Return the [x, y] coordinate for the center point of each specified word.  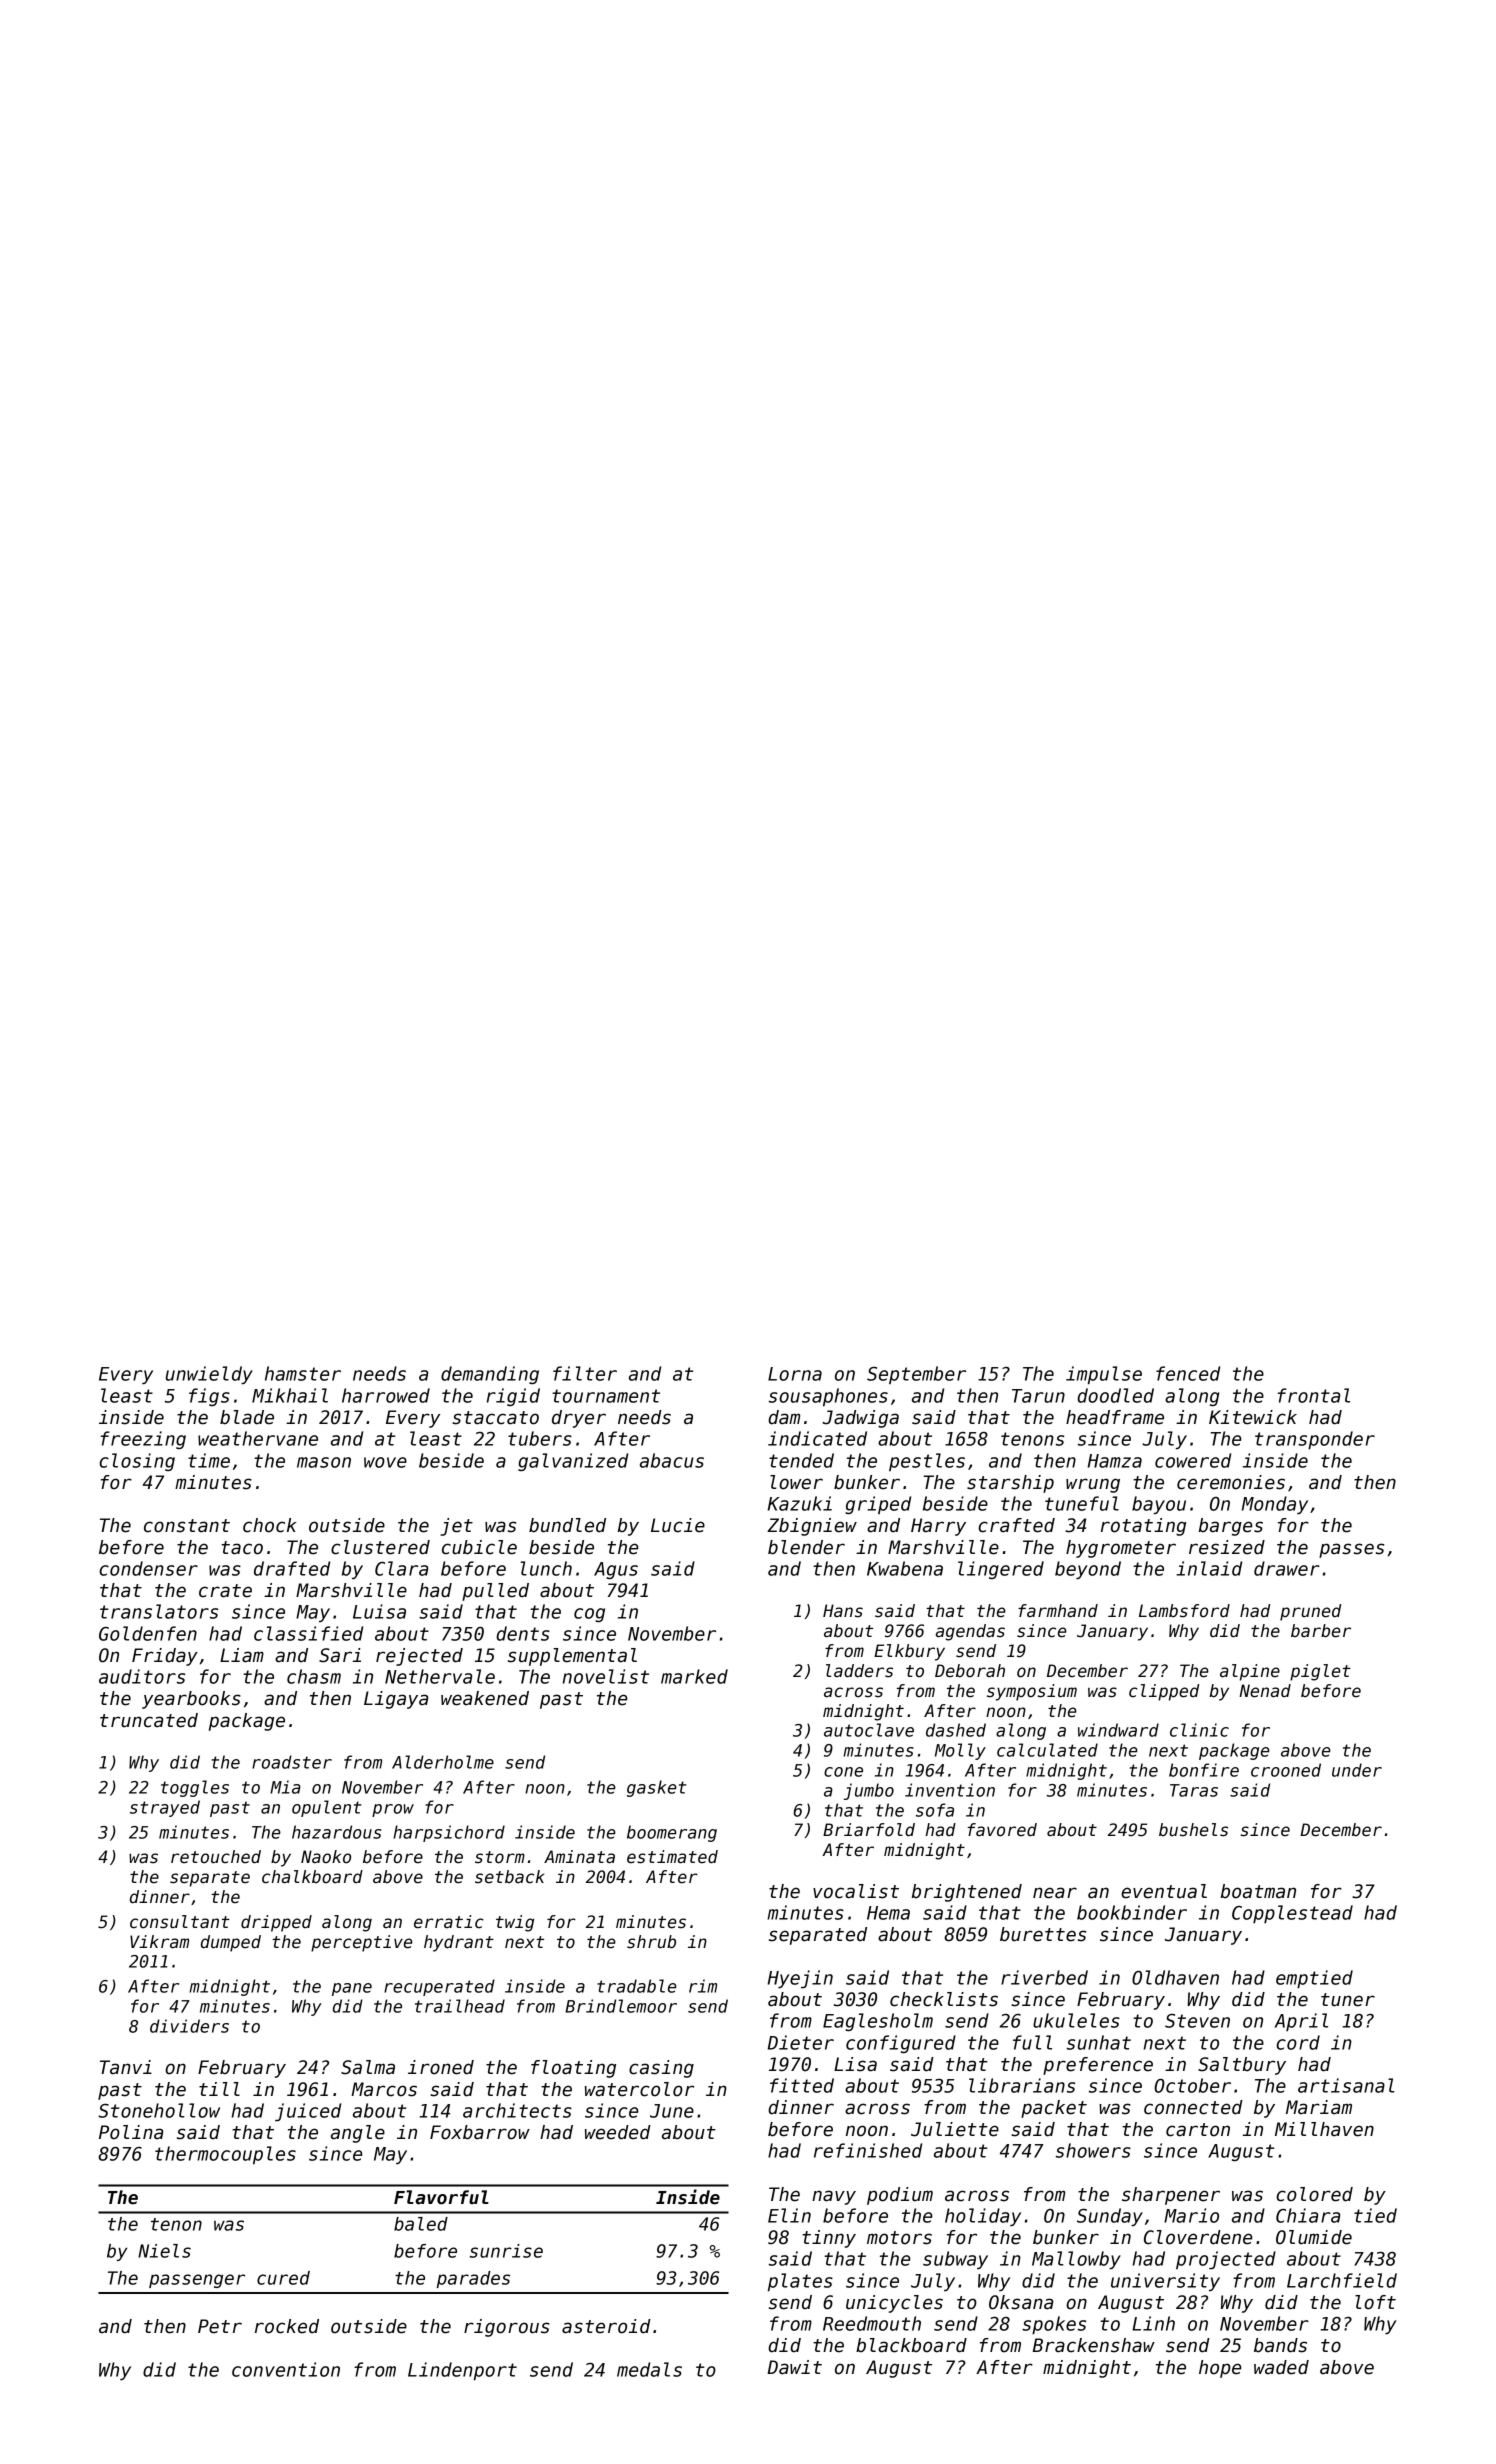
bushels [1193, 1830]
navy [834, 2197]
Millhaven [1324, 2129]
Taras [1194, 1790]
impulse [1104, 1375]
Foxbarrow [480, 2132]
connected [1193, 2107]
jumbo [869, 1791]
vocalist [856, 1891]
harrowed [386, 1395]
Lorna [795, 1374]
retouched [216, 1857]
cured [283, 2278]
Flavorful [441, 2197]
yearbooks [191, 1700]
